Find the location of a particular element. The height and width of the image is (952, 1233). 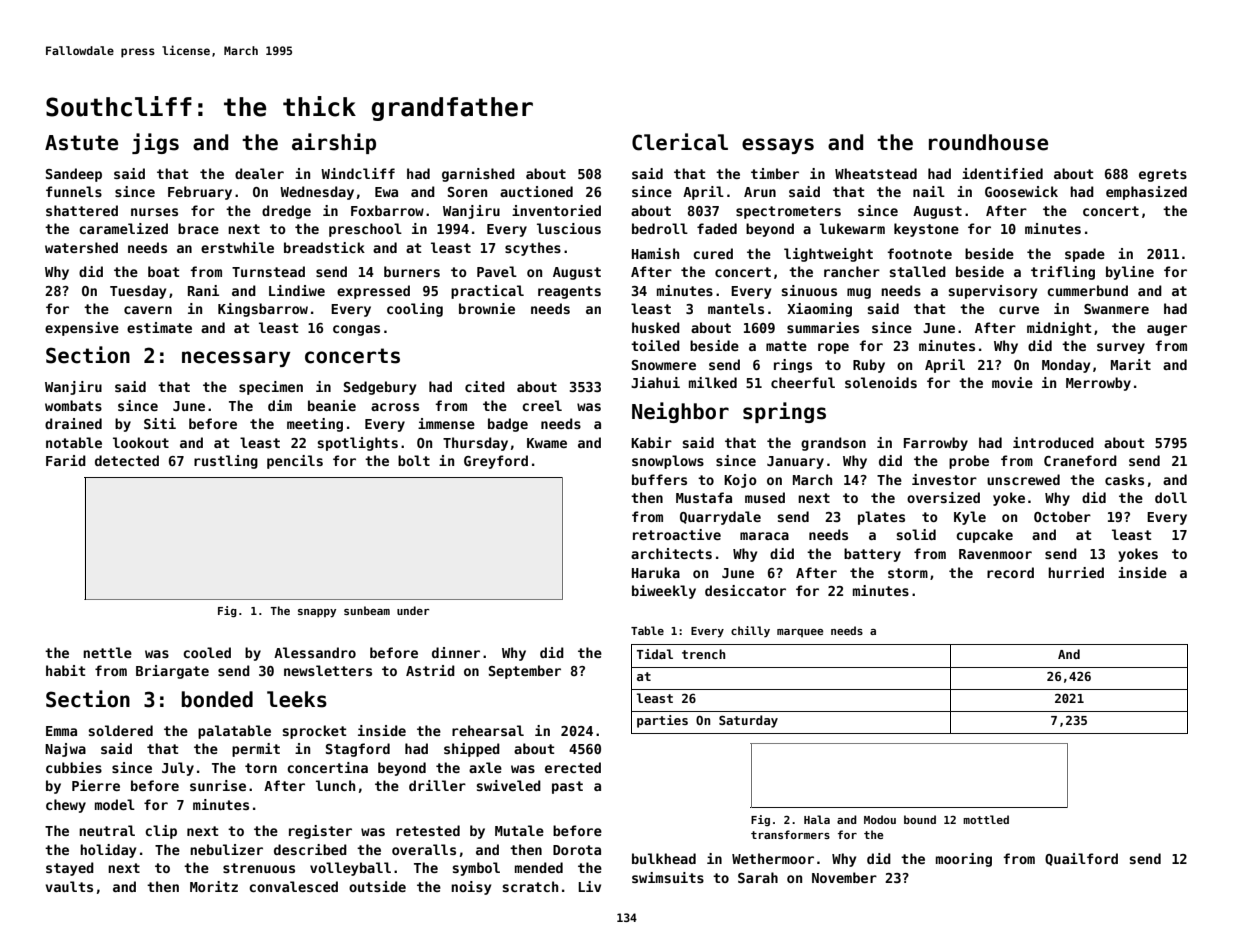

caramelized is located at coordinates (123, 228).
